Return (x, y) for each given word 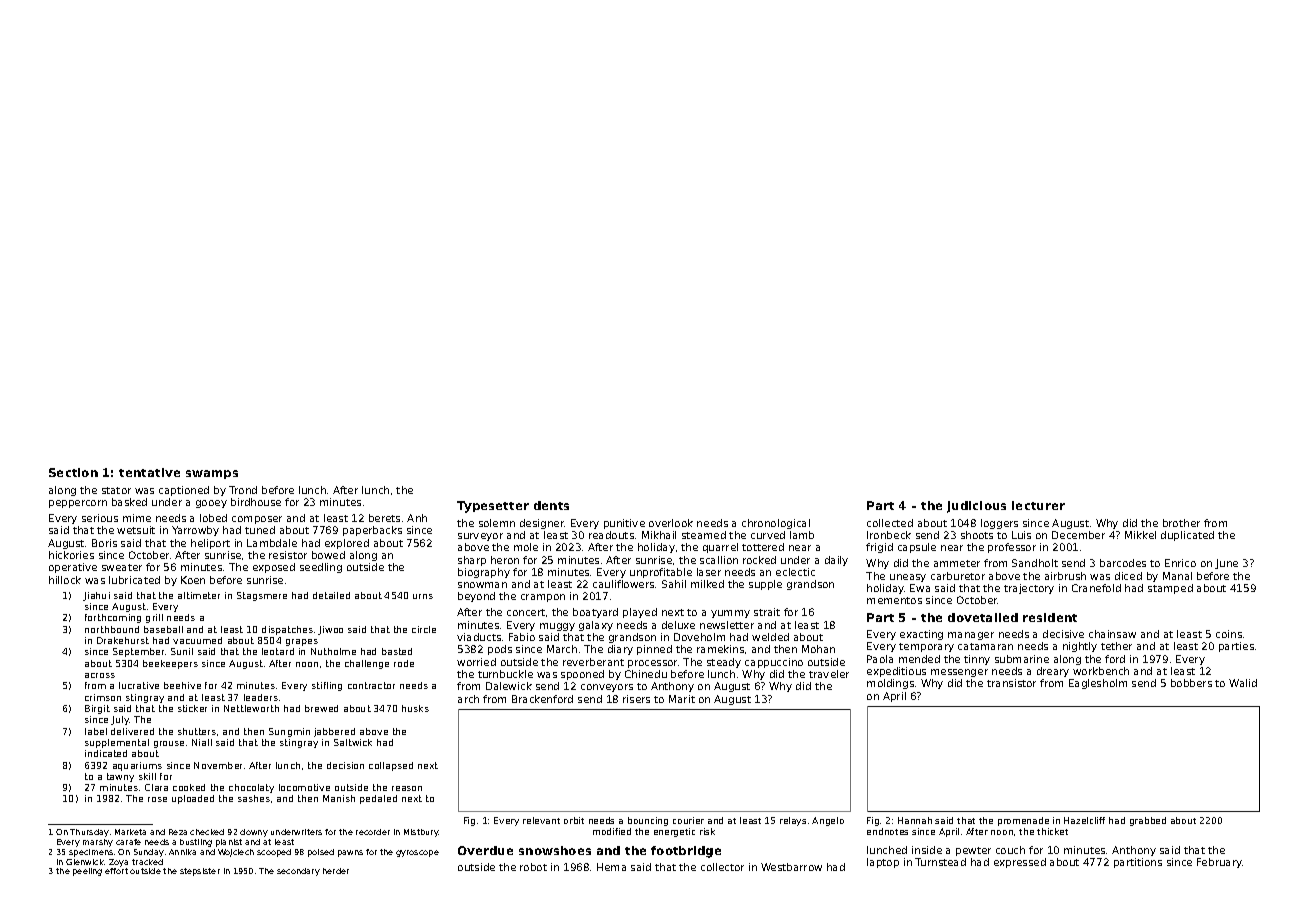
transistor (1011, 683)
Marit (682, 699)
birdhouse (256, 502)
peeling (87, 872)
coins (1229, 634)
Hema (611, 867)
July (120, 720)
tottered (763, 547)
